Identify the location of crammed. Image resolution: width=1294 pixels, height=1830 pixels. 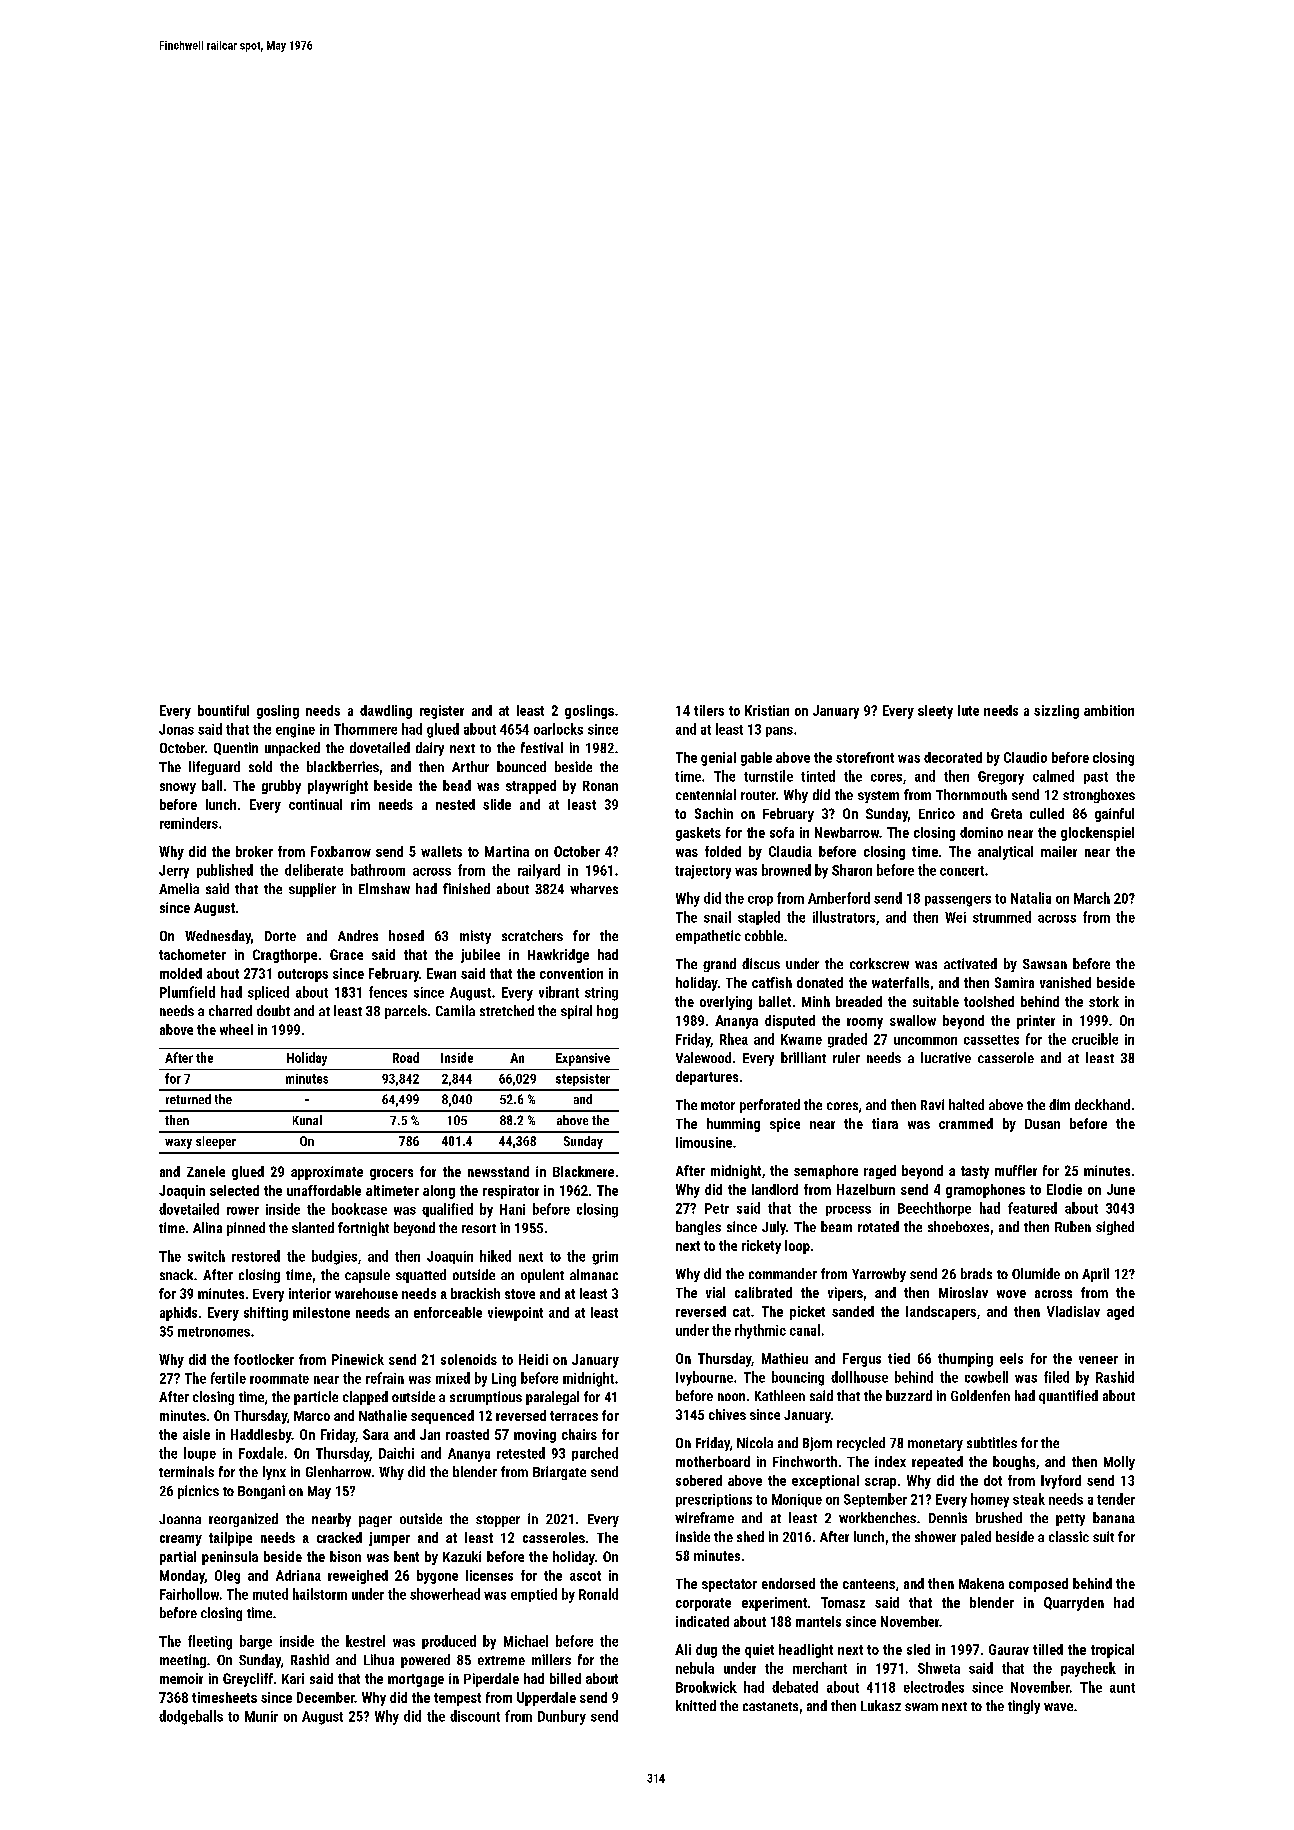
(966, 1123).
